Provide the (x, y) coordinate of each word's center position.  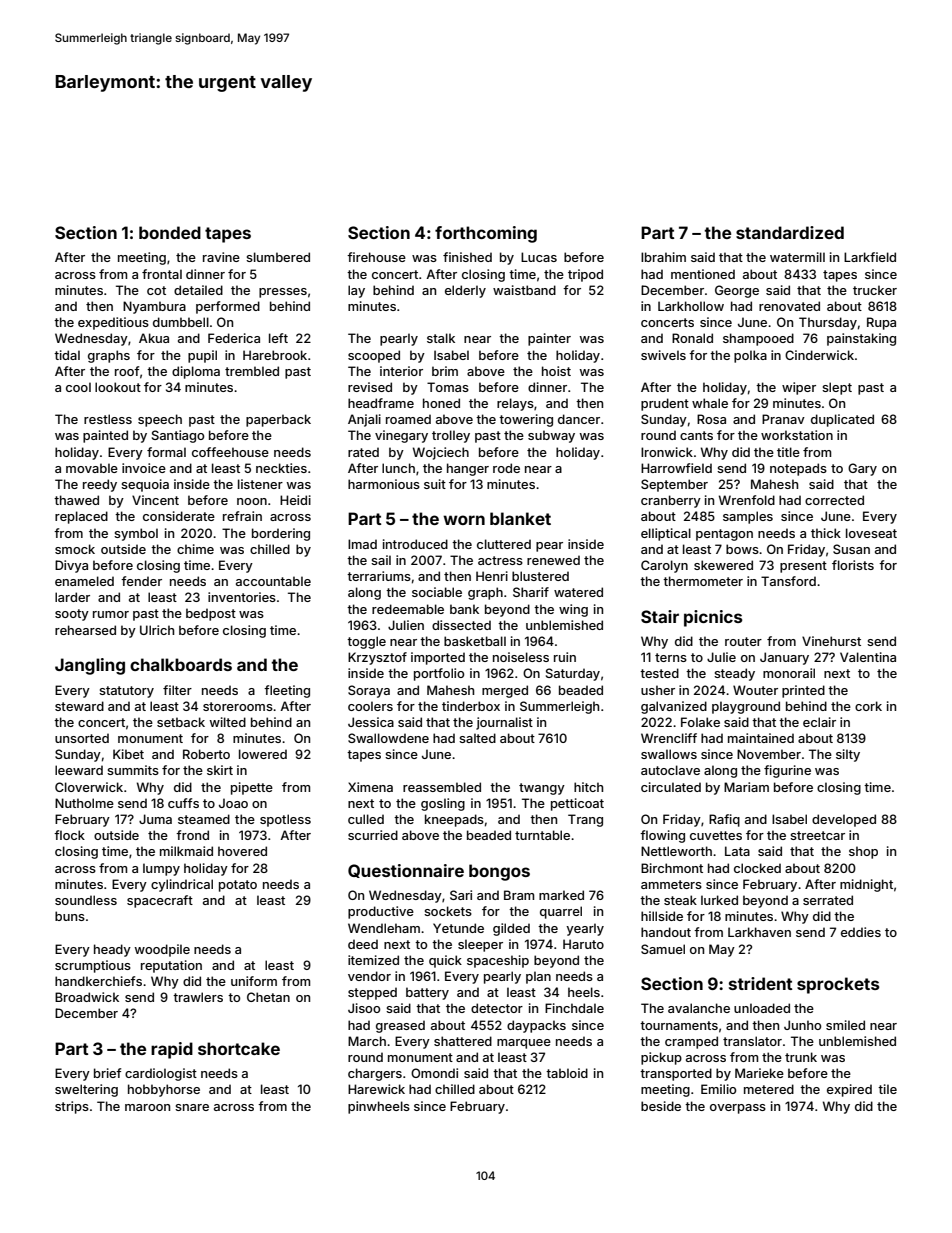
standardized (790, 232)
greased (400, 1026)
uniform (254, 981)
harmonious (384, 484)
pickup (661, 1058)
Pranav (783, 419)
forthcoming (486, 234)
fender (141, 581)
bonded (170, 232)
